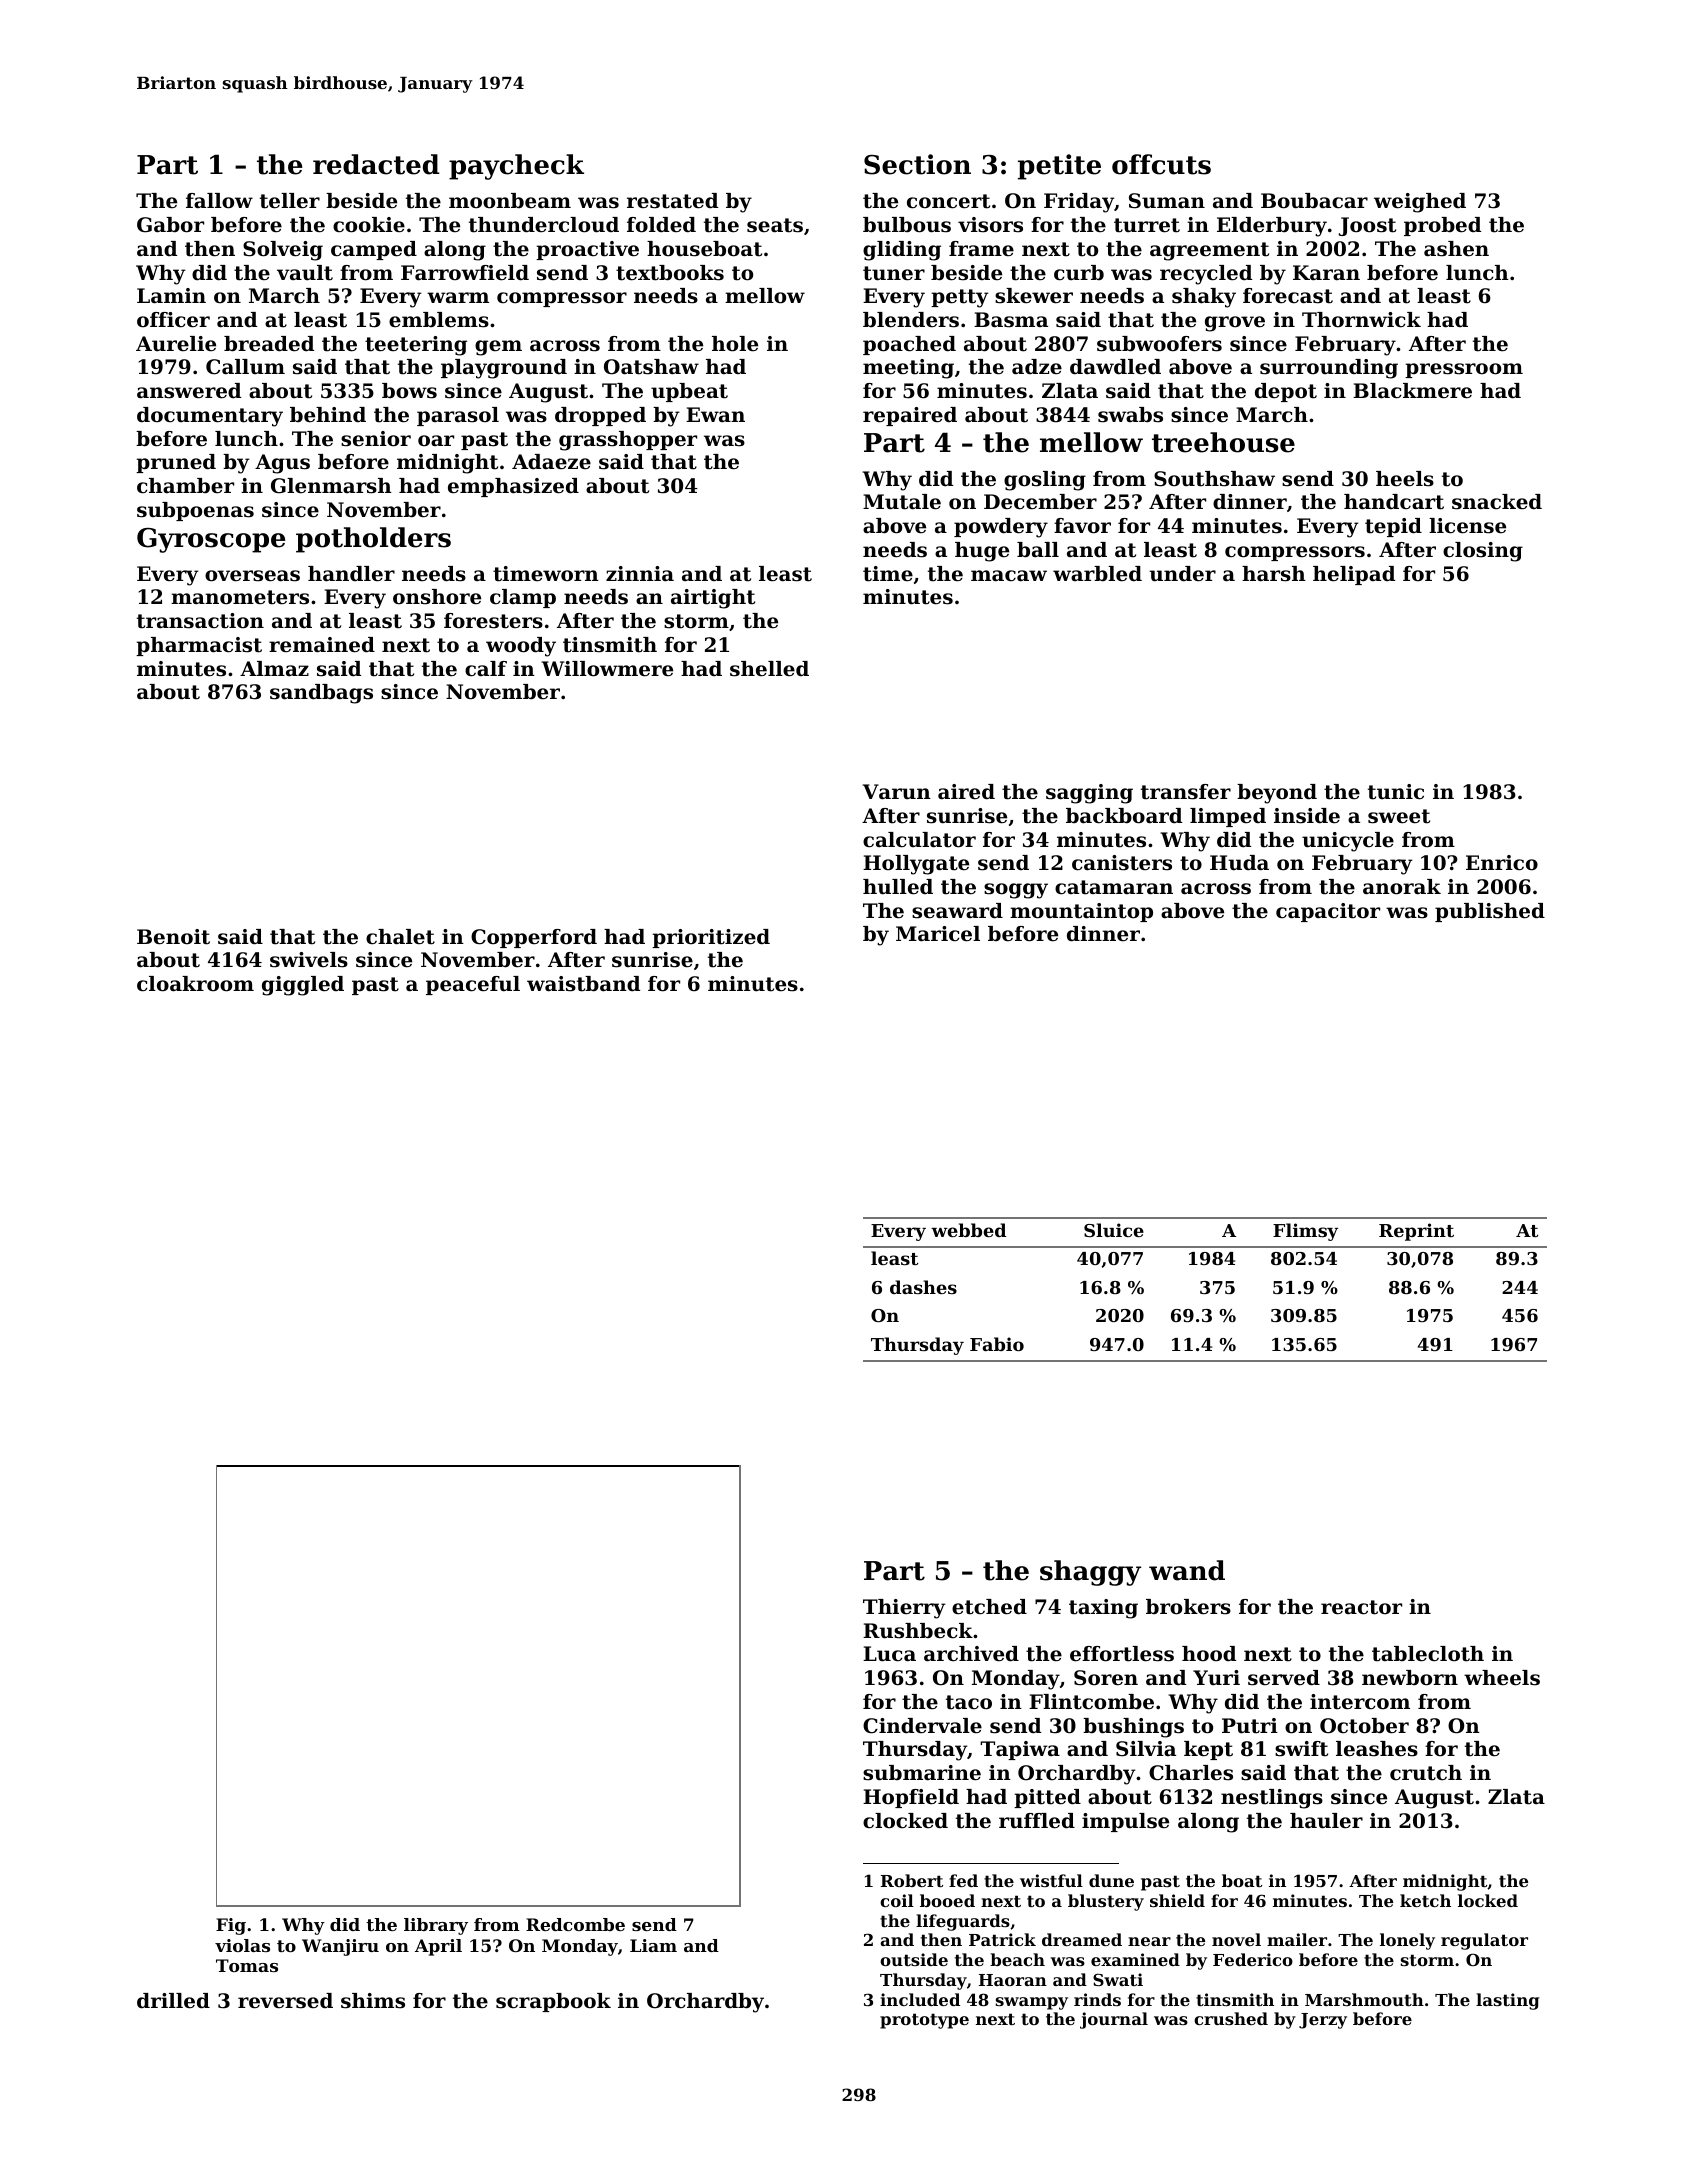 Image resolution: width=1683 pixels, height=2178 pixels. I want to click on reversed, so click(285, 2001).
